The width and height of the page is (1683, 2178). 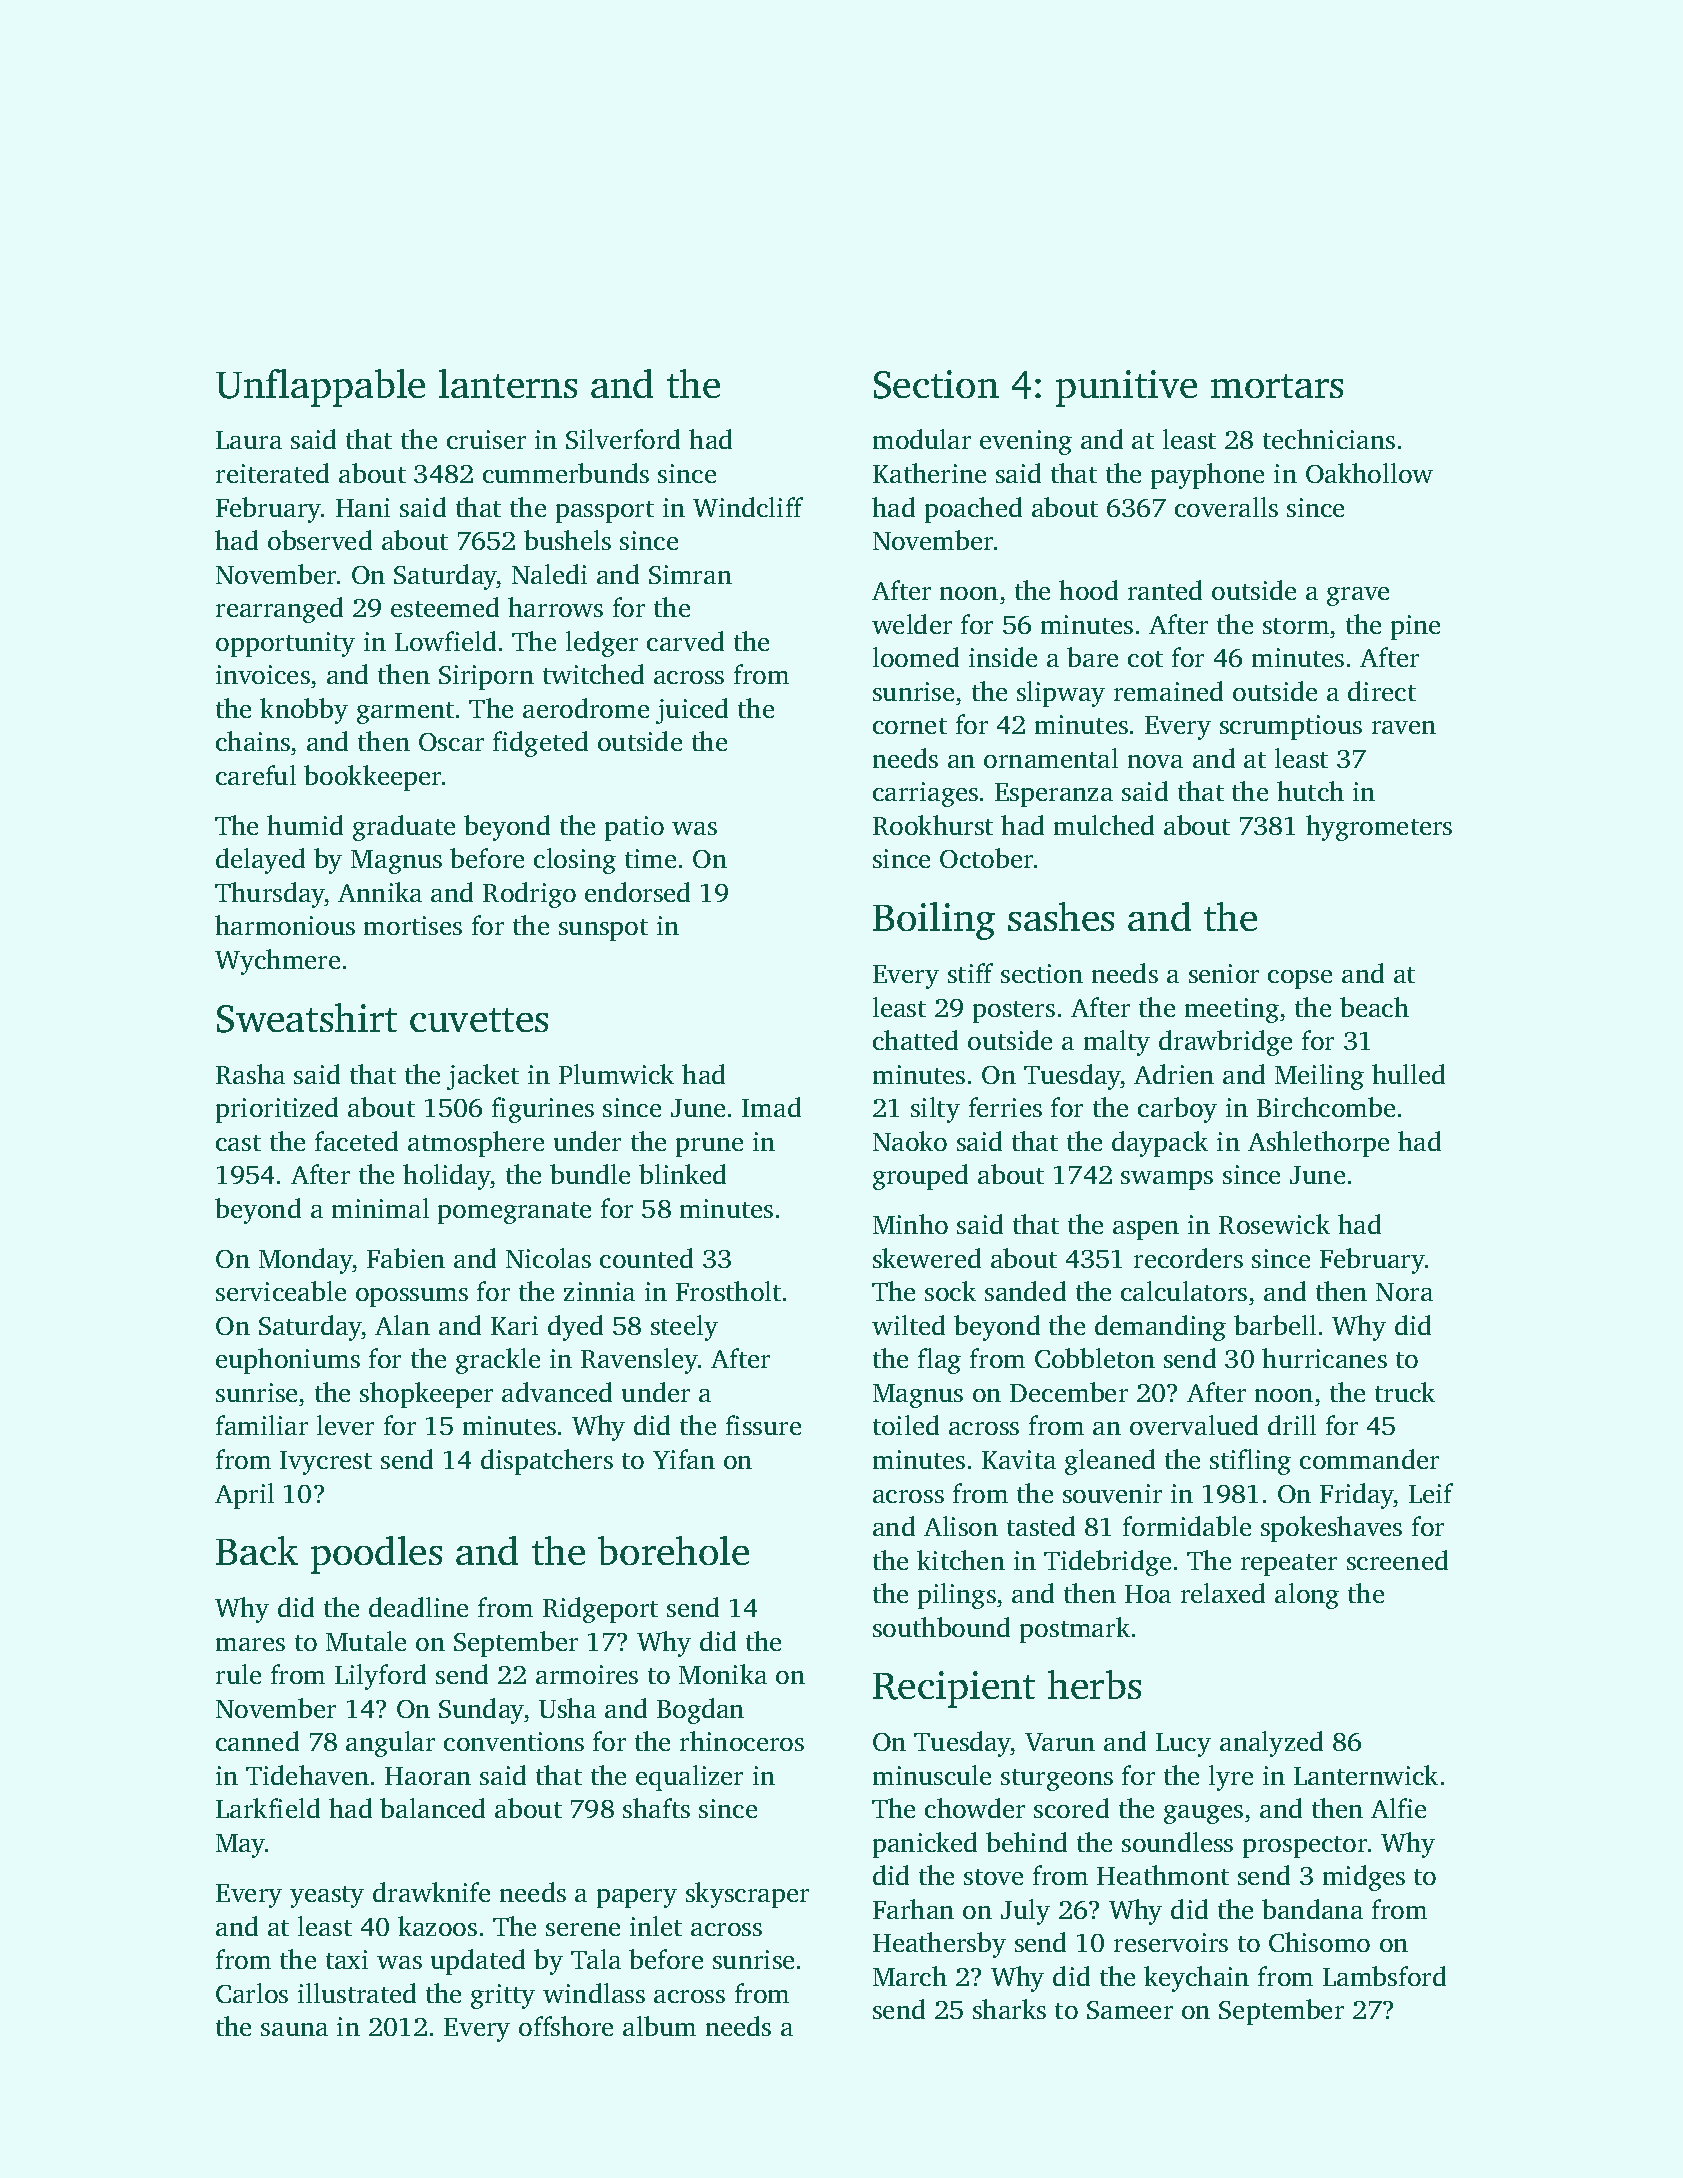 What do you see at coordinates (1207, 476) in the page?
I see `payphone` at bounding box center [1207, 476].
